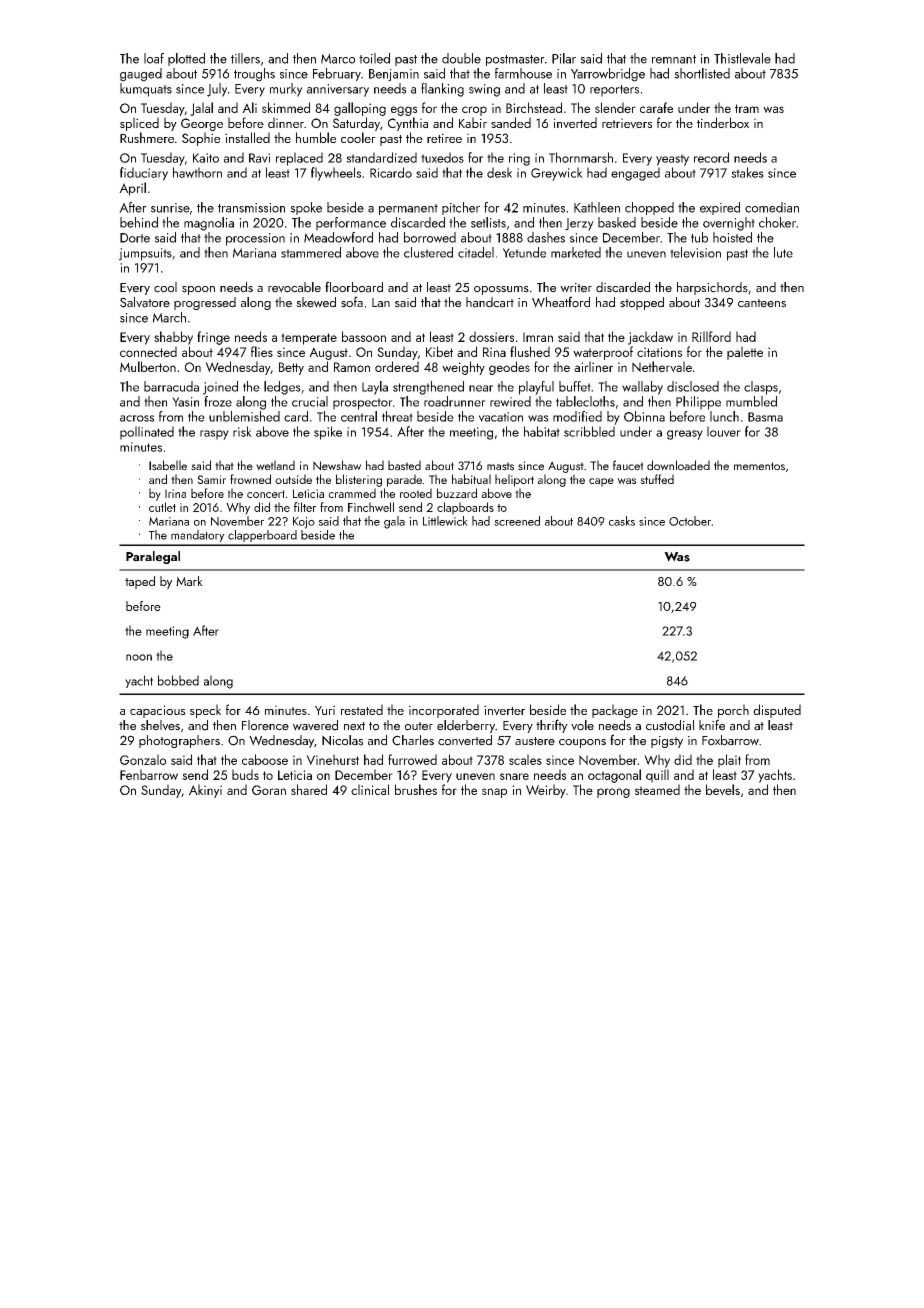 This page has height=1308, width=924. What do you see at coordinates (747, 108) in the page?
I see `tram` at bounding box center [747, 108].
